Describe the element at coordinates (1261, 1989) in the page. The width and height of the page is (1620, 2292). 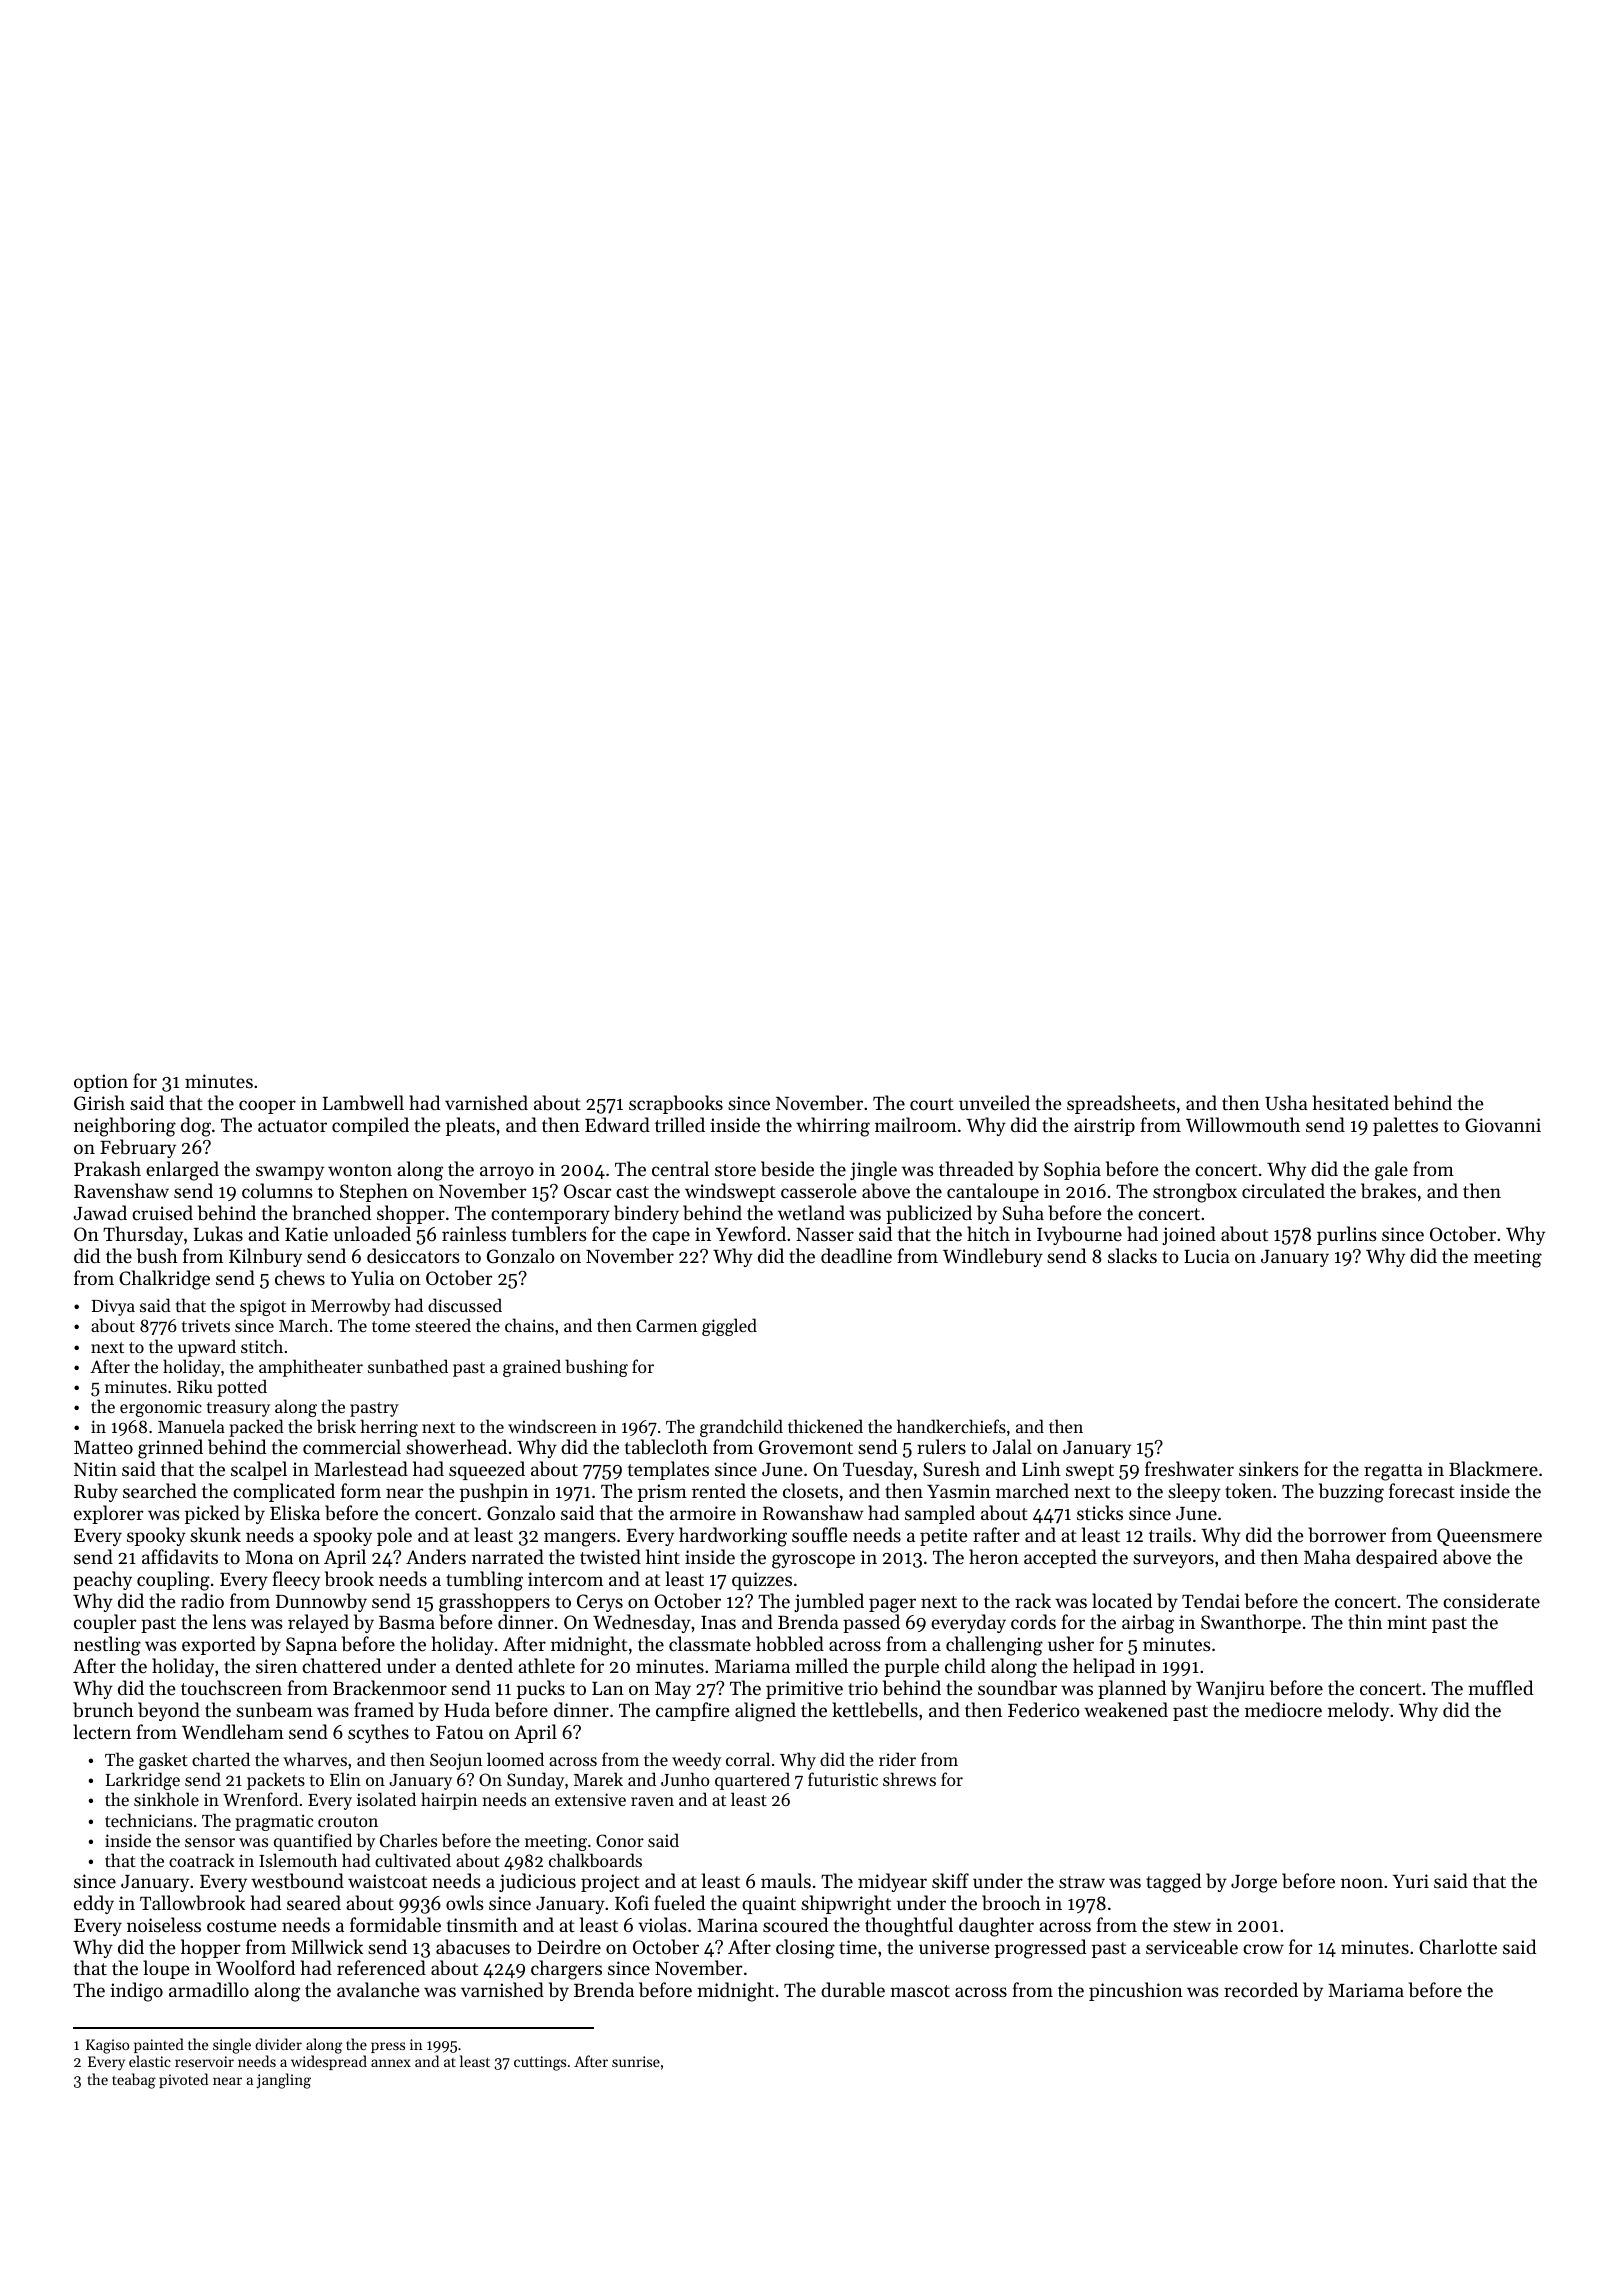
I see `recorded` at that location.
